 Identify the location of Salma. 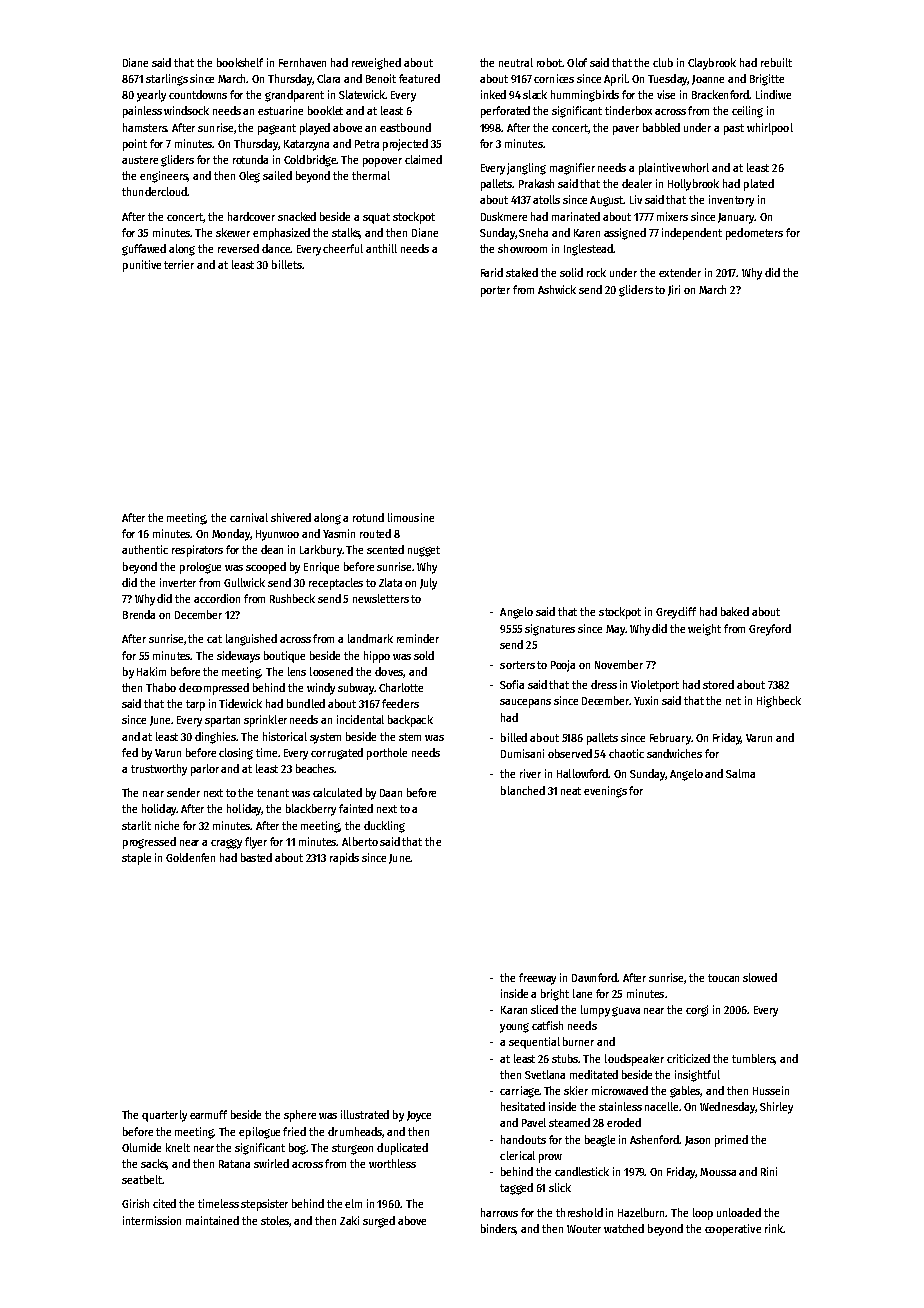
(740, 773).
